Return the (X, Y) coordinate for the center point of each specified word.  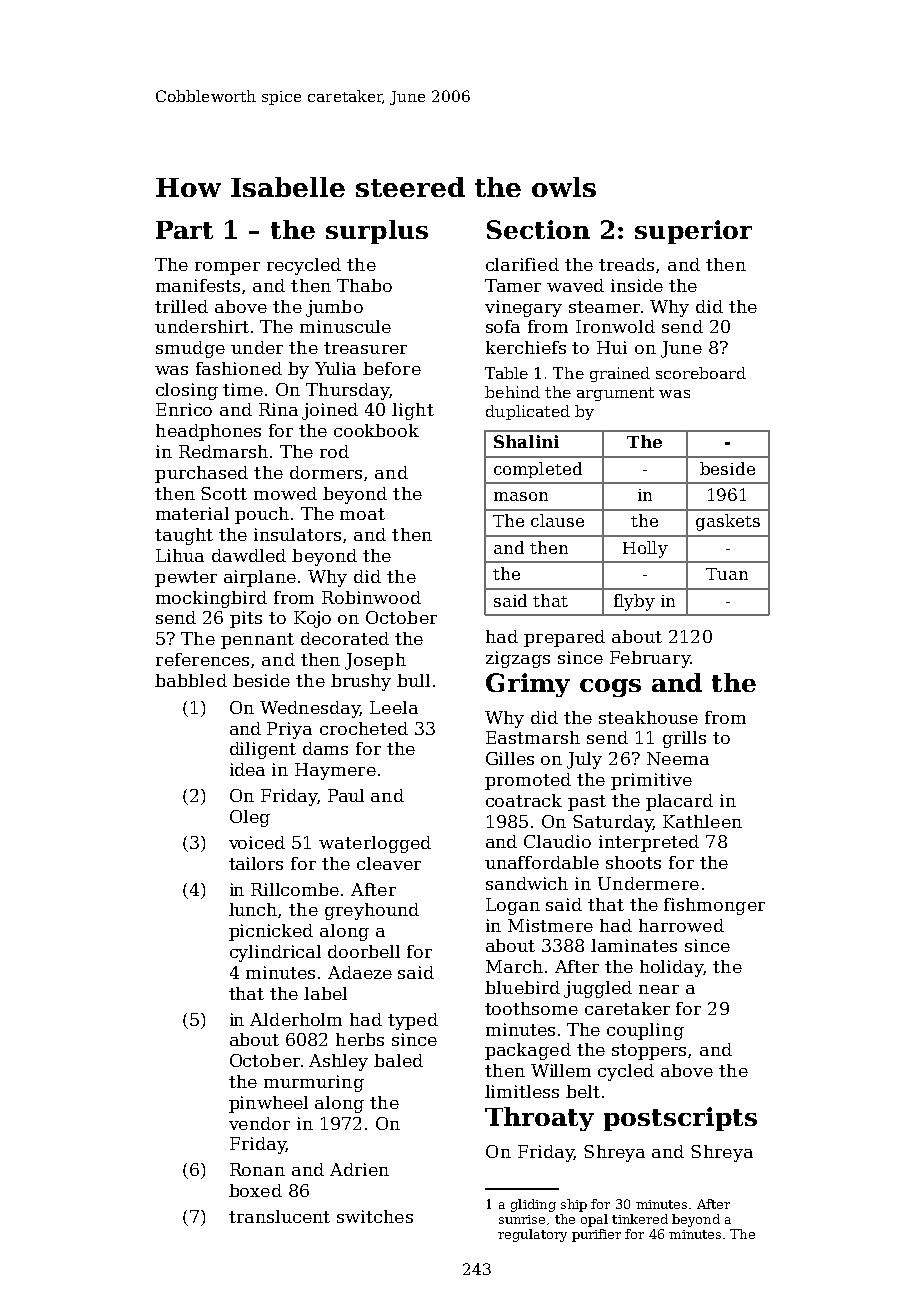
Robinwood (371, 597)
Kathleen (702, 821)
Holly (645, 549)
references (202, 659)
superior (693, 232)
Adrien (359, 1169)
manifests (198, 285)
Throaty (539, 1119)
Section (538, 229)
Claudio (557, 841)
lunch (253, 909)
